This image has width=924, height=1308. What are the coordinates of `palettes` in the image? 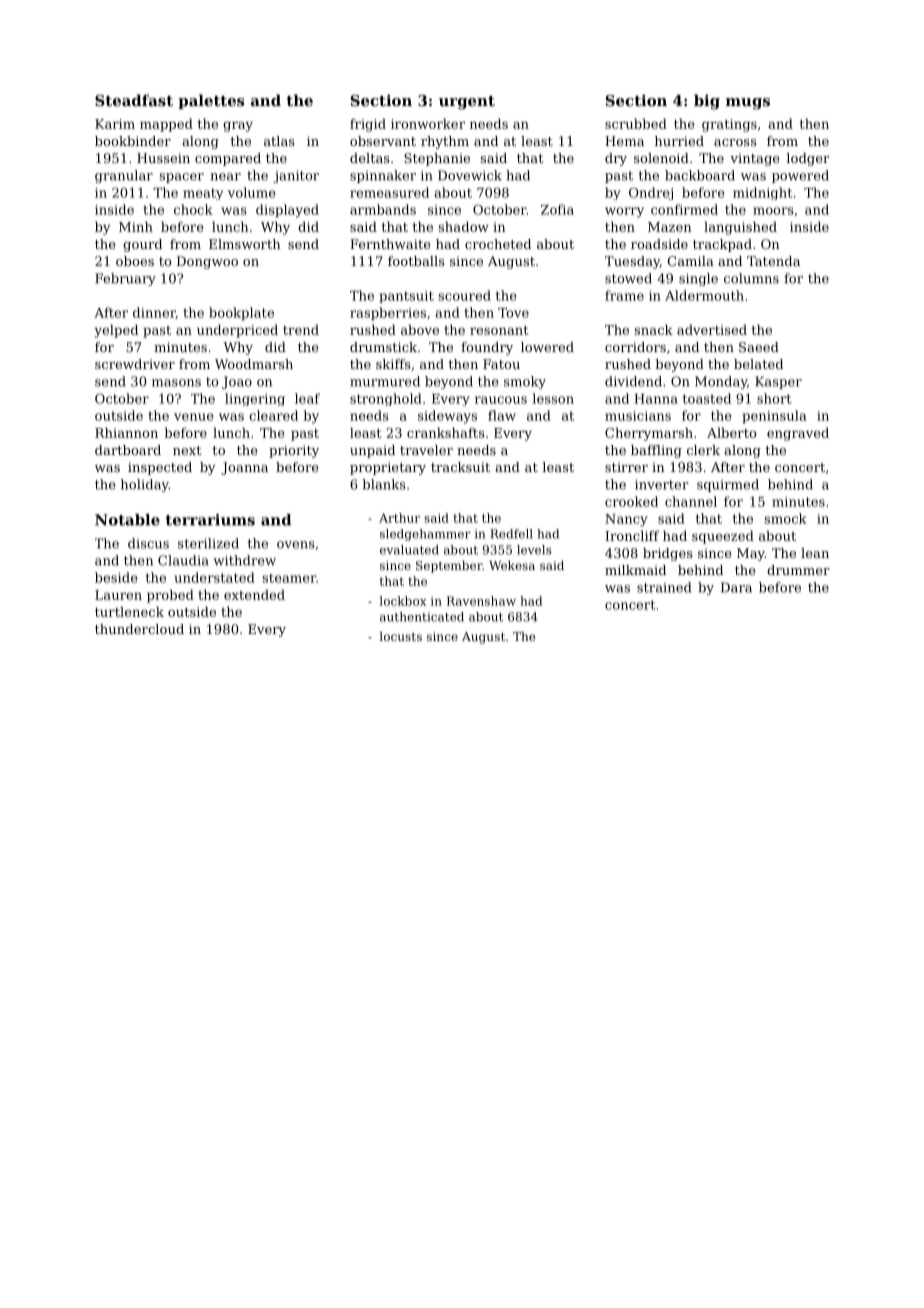 It's located at (211, 101).
